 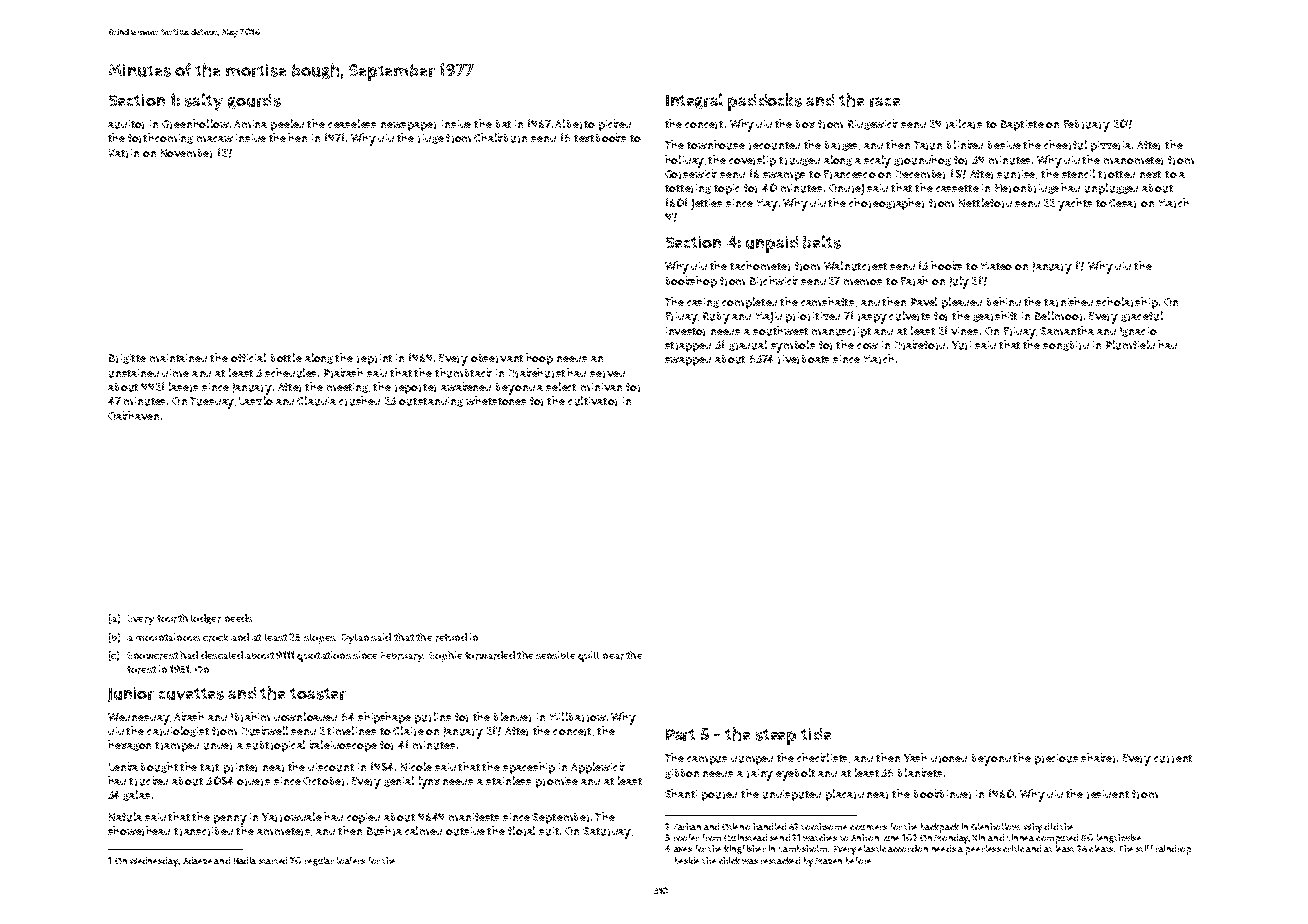 I want to click on lodger, so click(x=206, y=619).
